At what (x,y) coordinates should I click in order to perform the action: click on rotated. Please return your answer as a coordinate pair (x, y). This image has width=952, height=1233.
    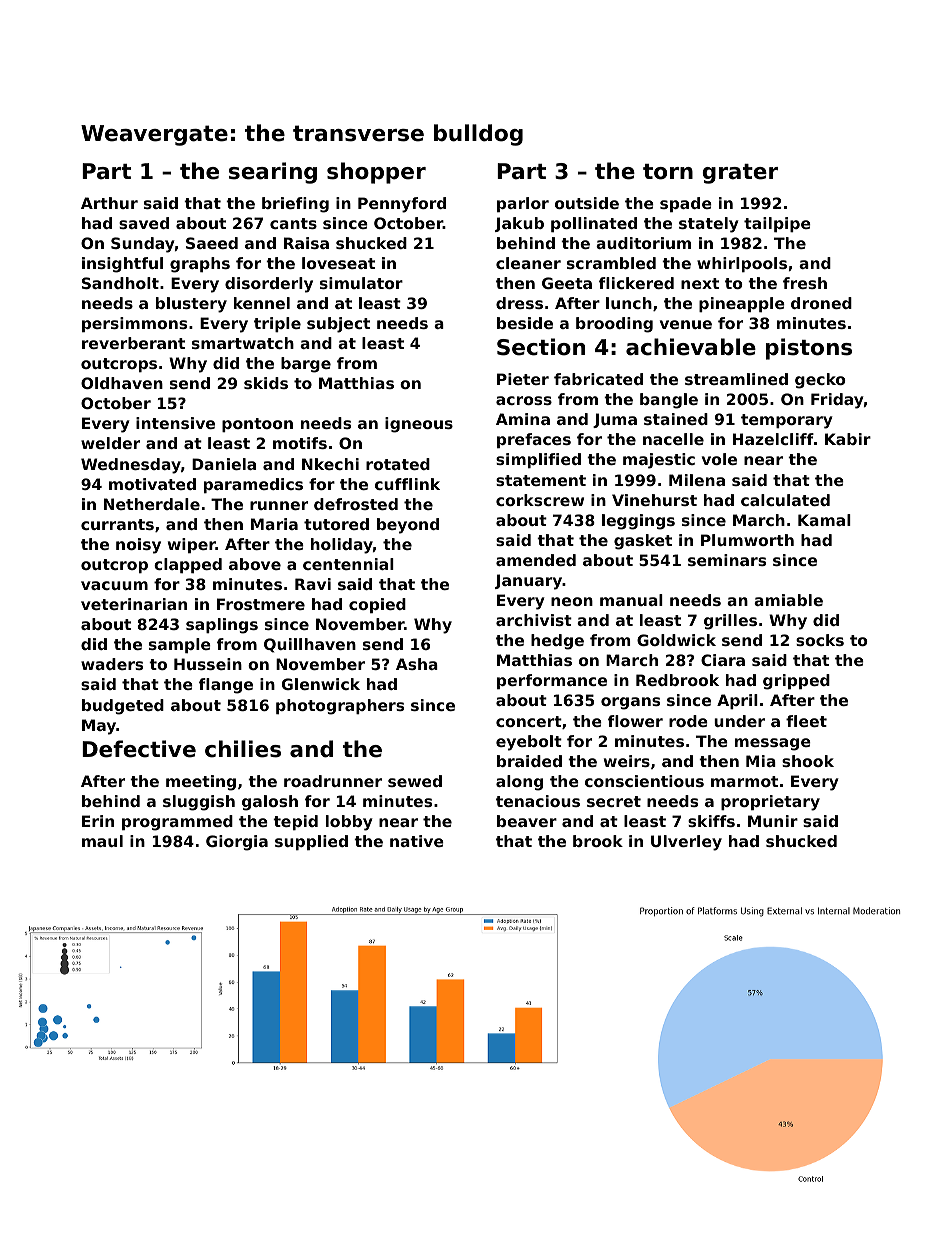
    Looking at the image, I should click on (398, 464).
